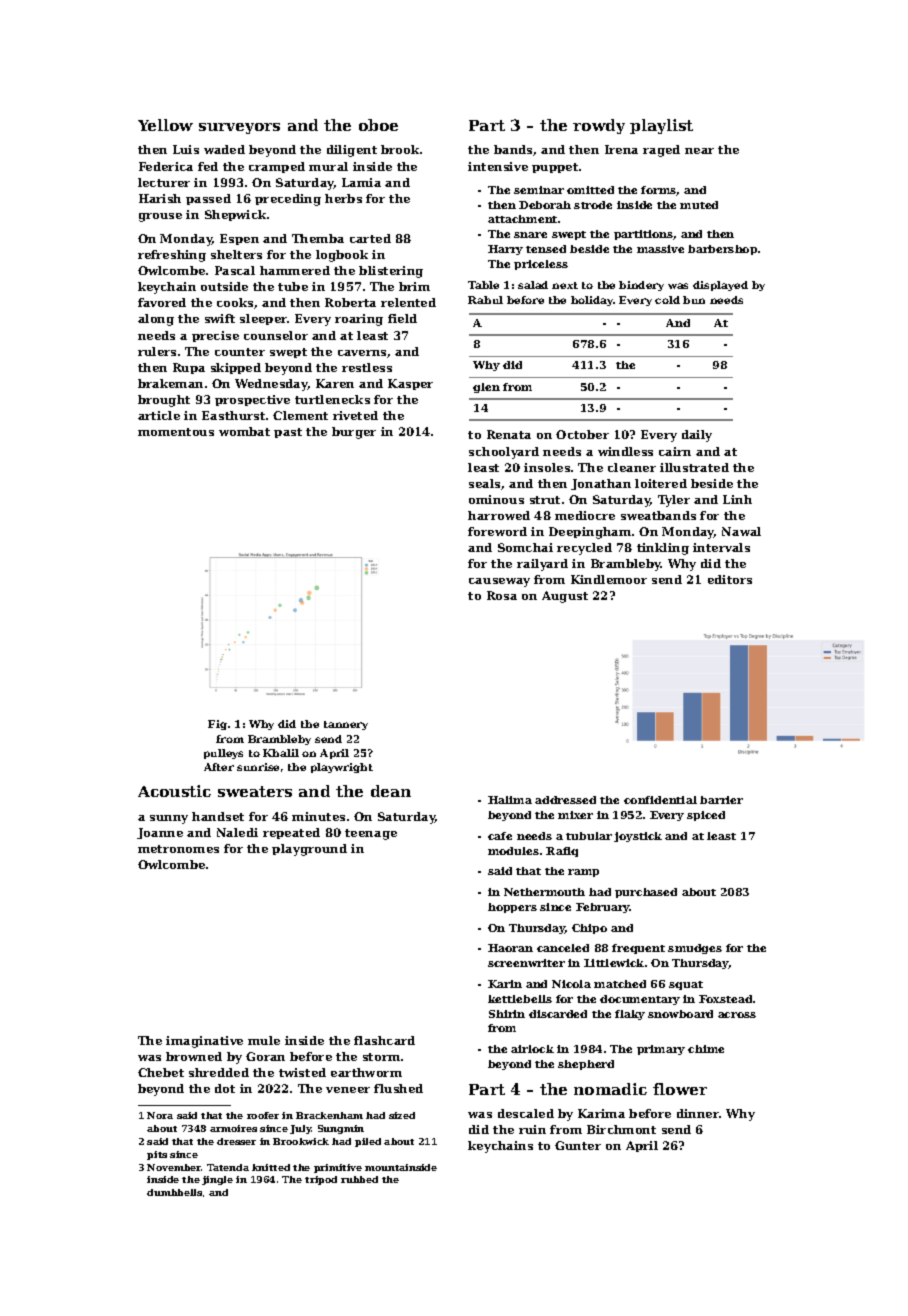 The height and width of the screenshot is (1316, 908). What do you see at coordinates (178, 849) in the screenshot?
I see `metronomes` at bounding box center [178, 849].
